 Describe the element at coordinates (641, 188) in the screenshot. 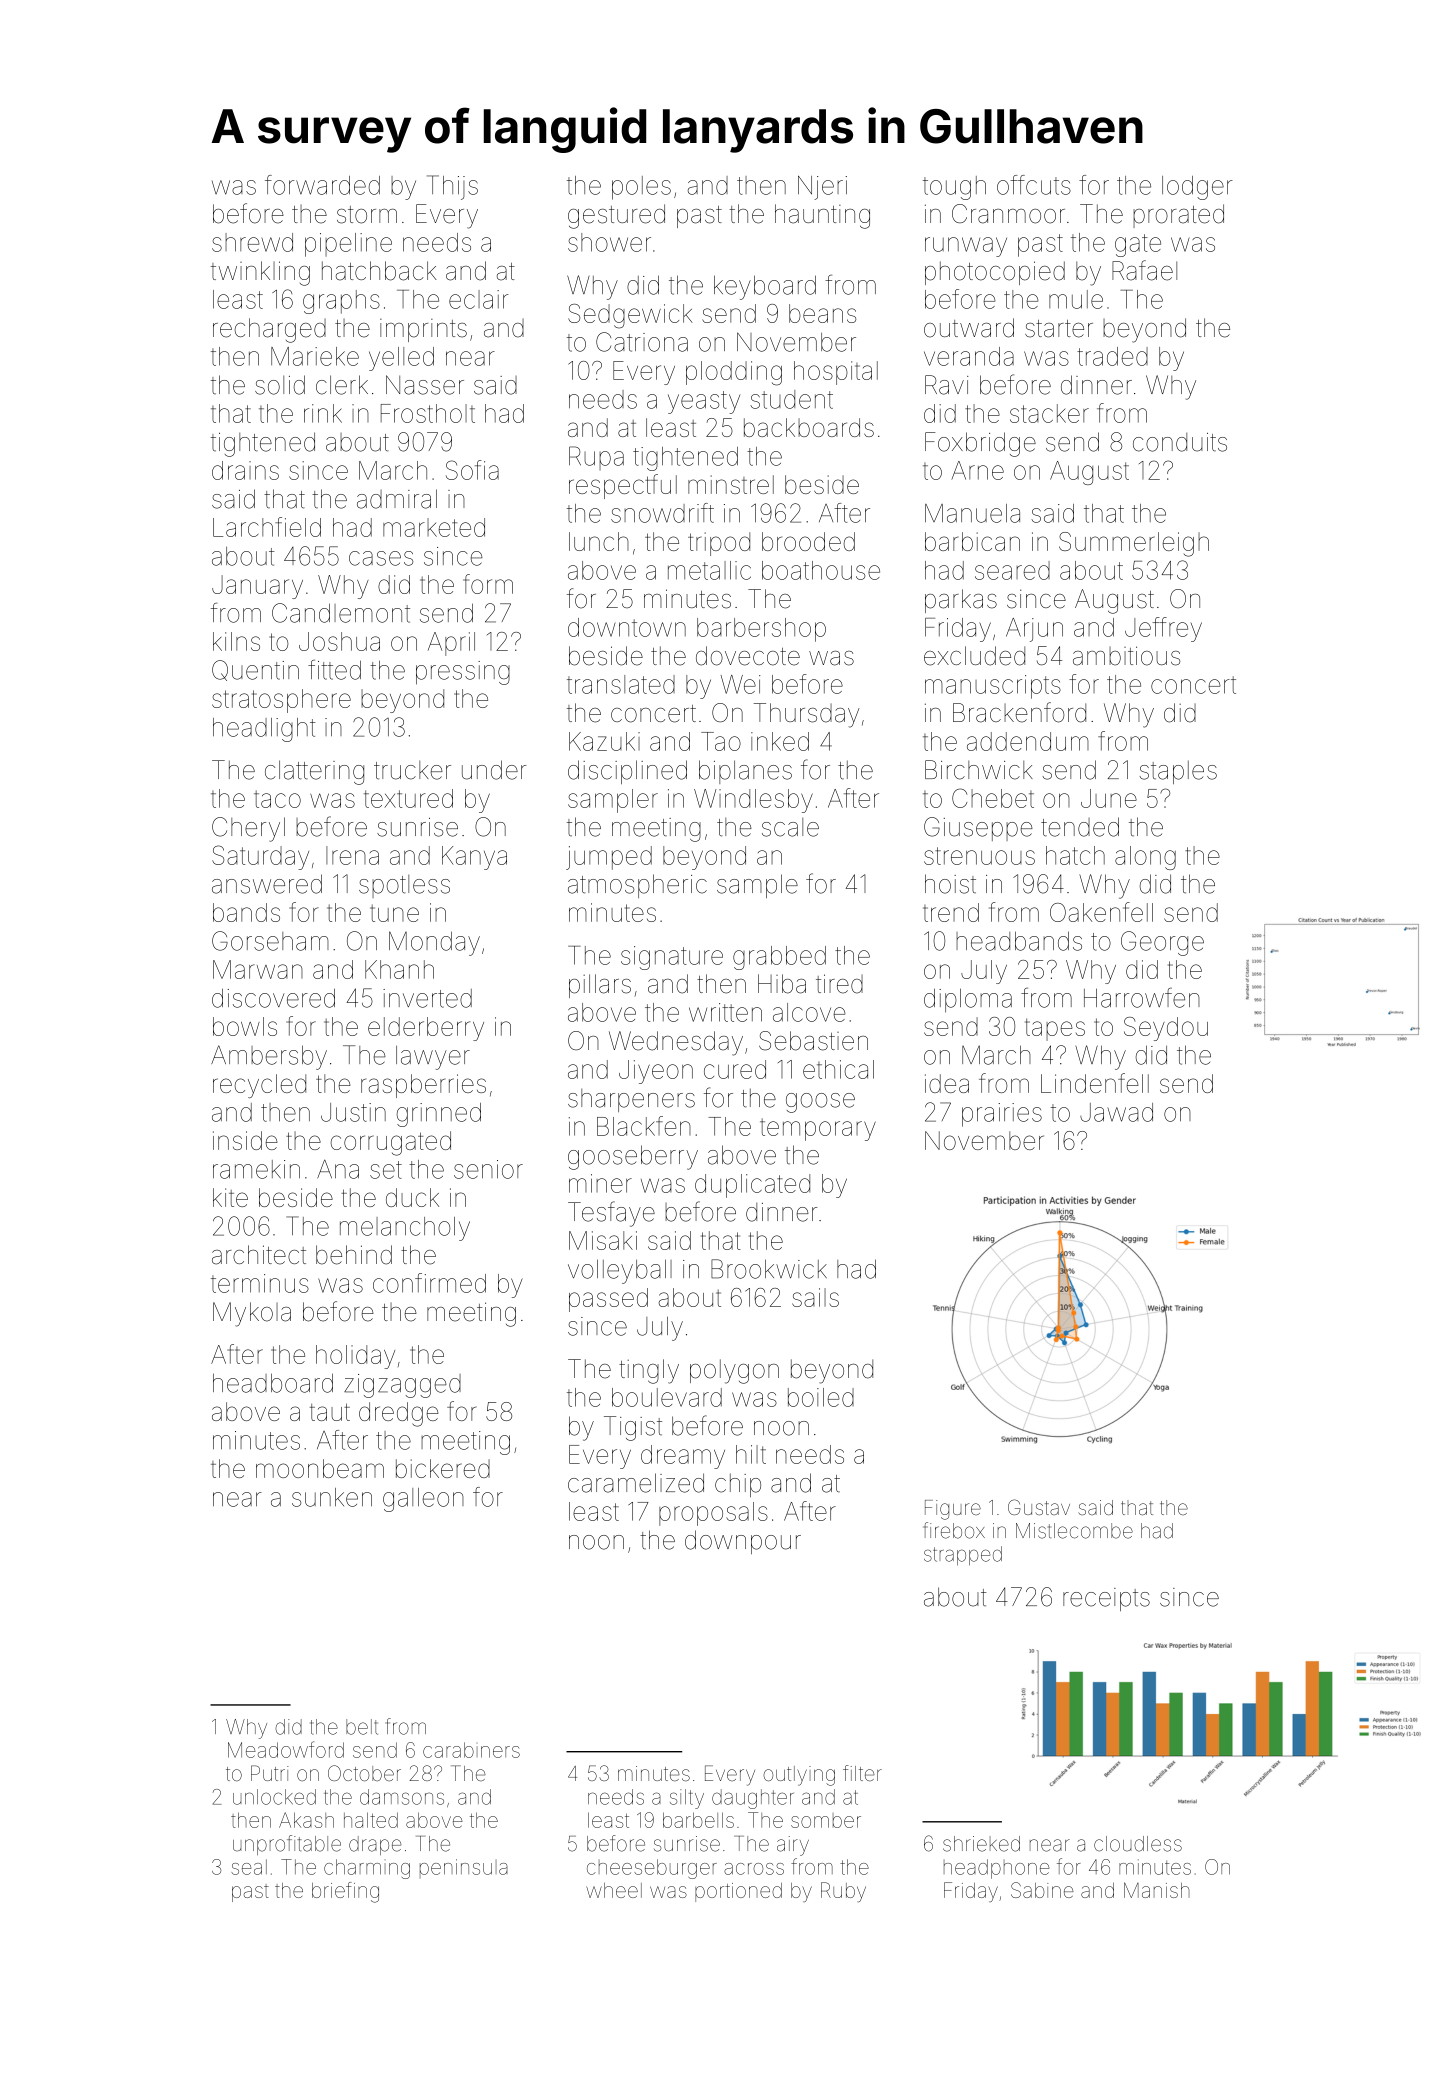

I see `poles` at that location.
